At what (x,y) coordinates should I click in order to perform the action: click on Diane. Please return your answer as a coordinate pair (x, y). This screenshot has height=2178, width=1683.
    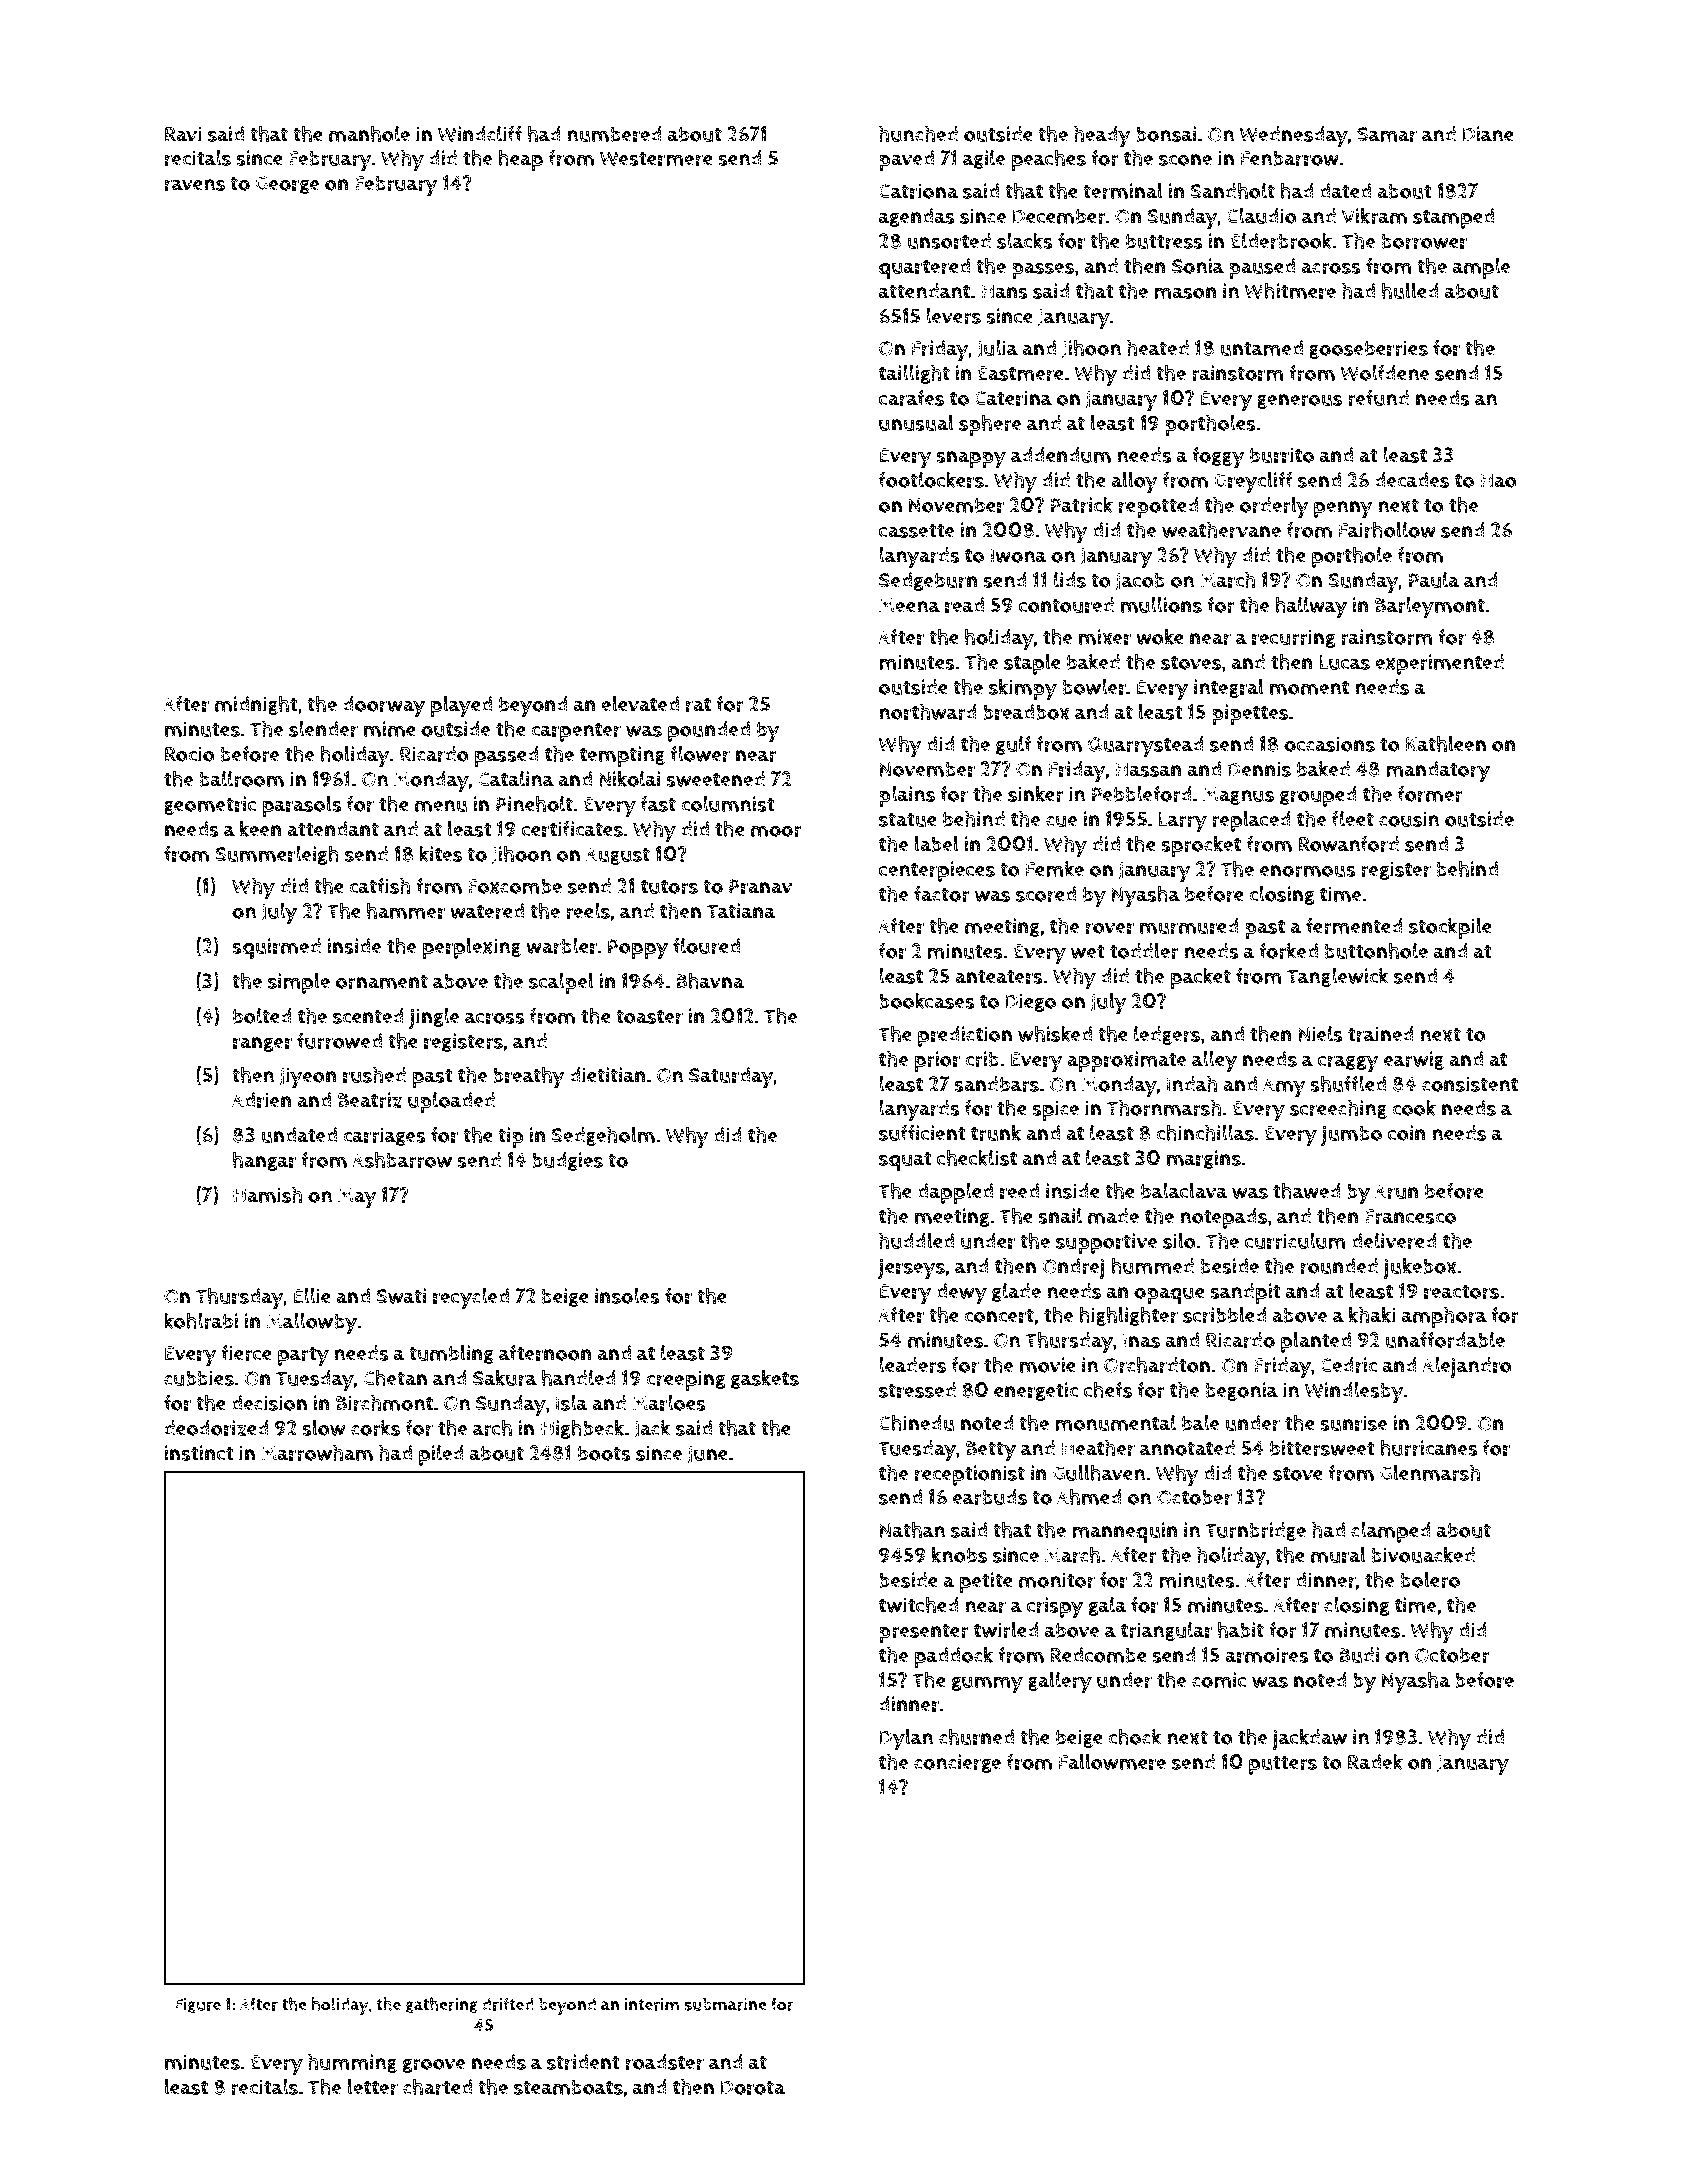
    Looking at the image, I should click on (1488, 134).
